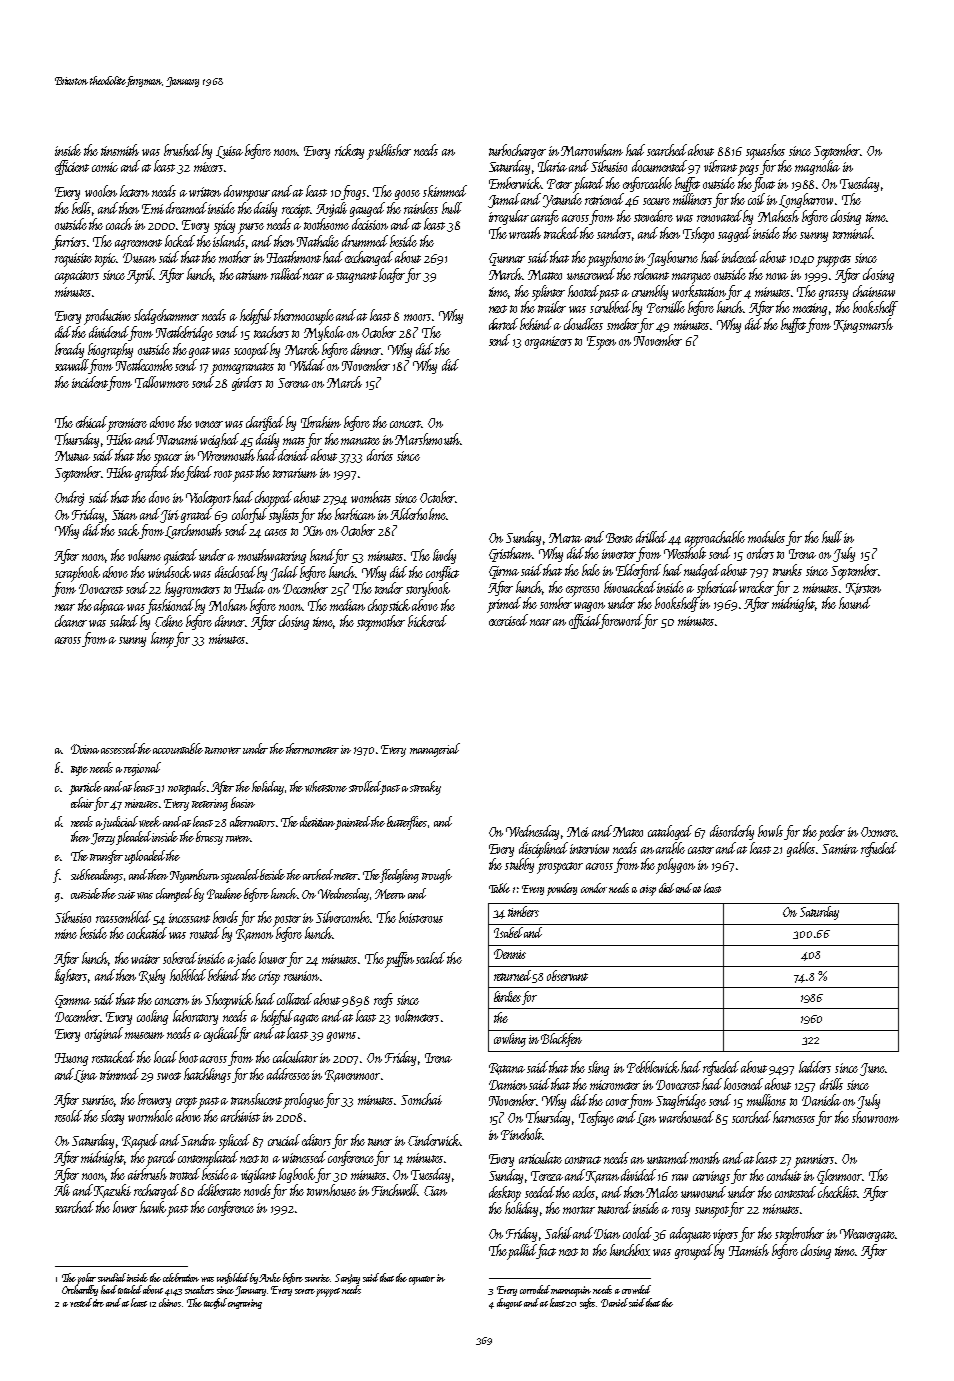  Describe the element at coordinates (421, 917) in the screenshot. I see `boisterous` at that location.
